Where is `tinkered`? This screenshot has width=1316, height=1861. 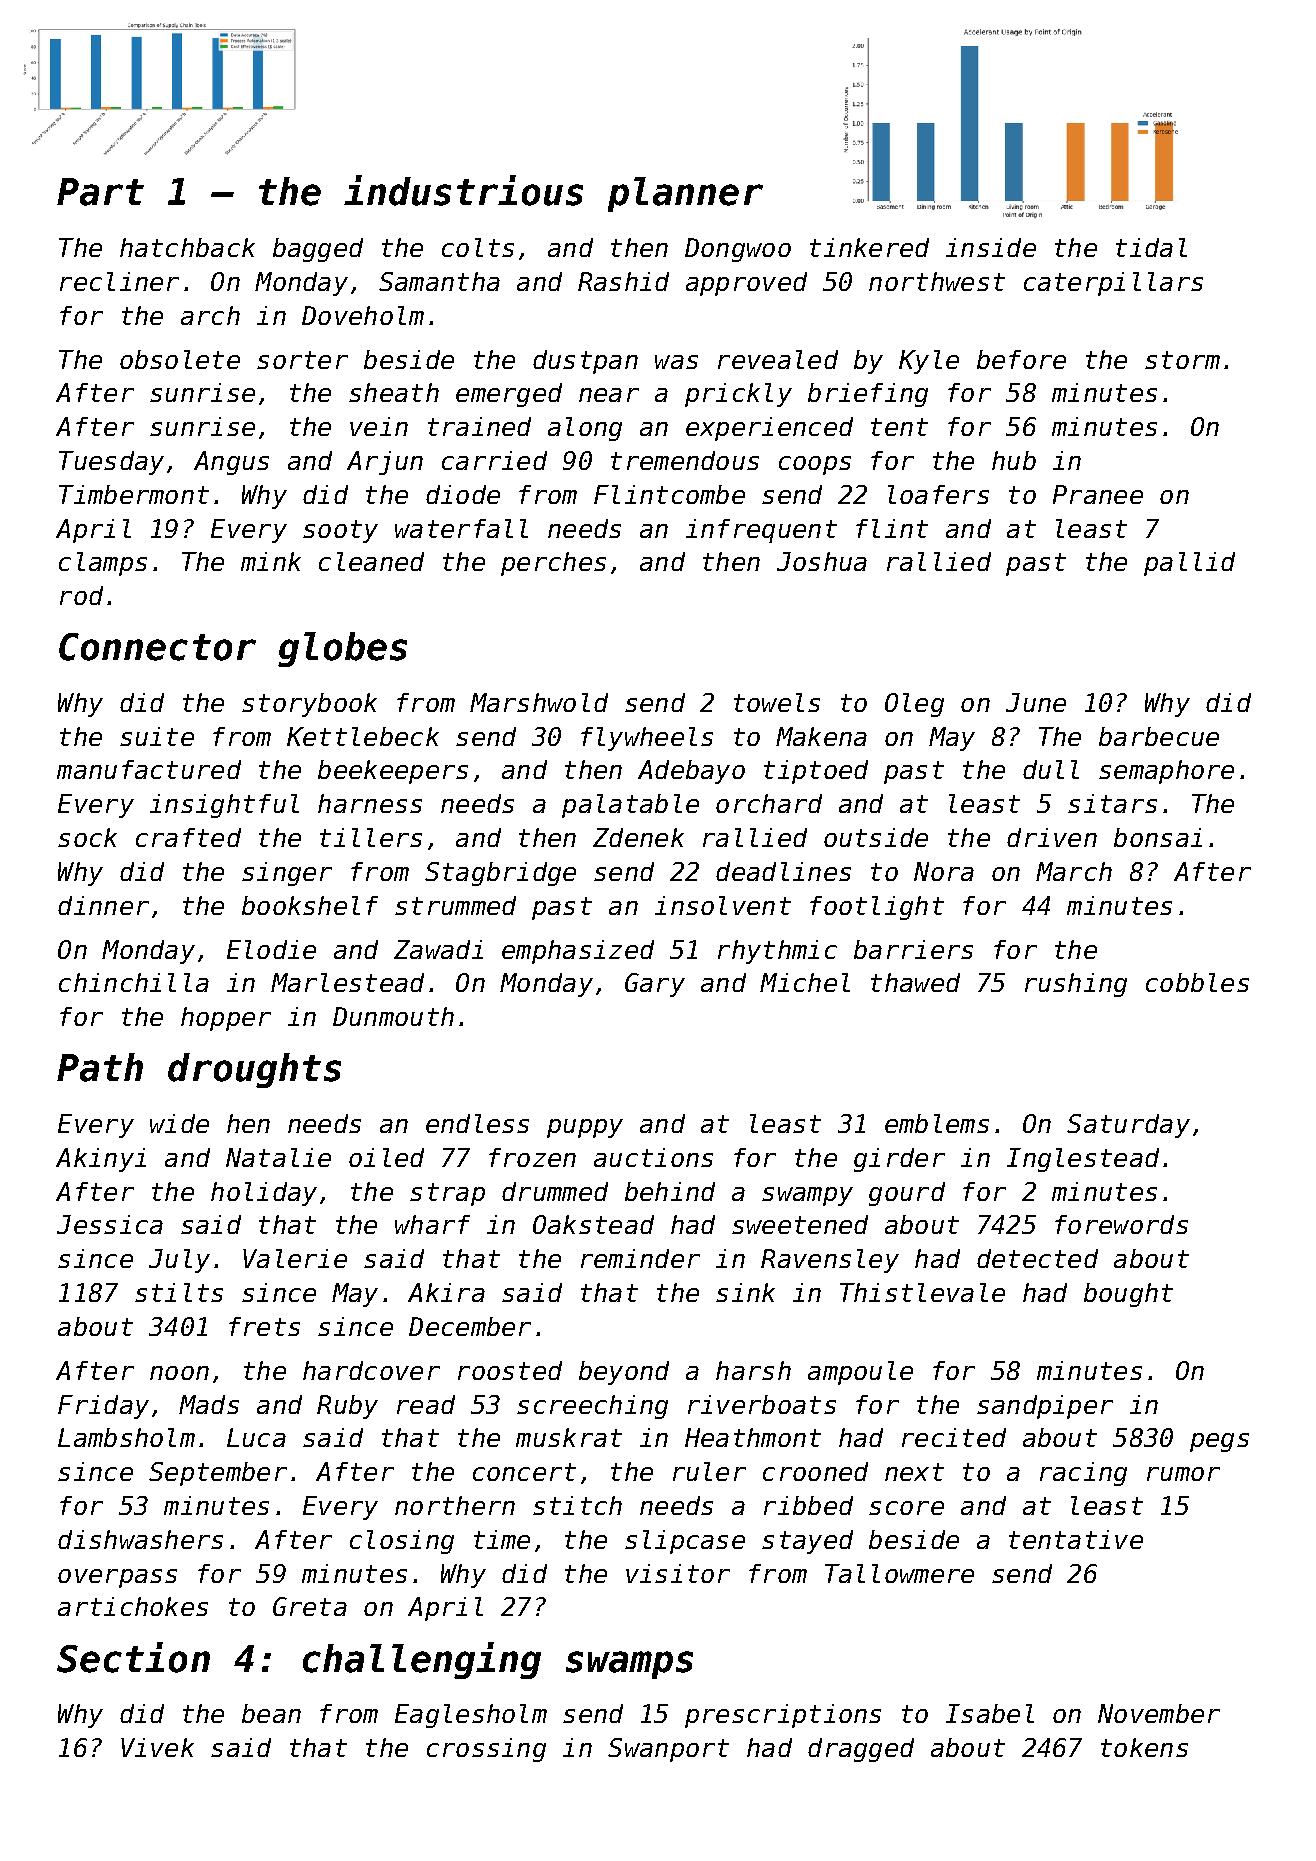 tinkered is located at coordinates (869, 247).
